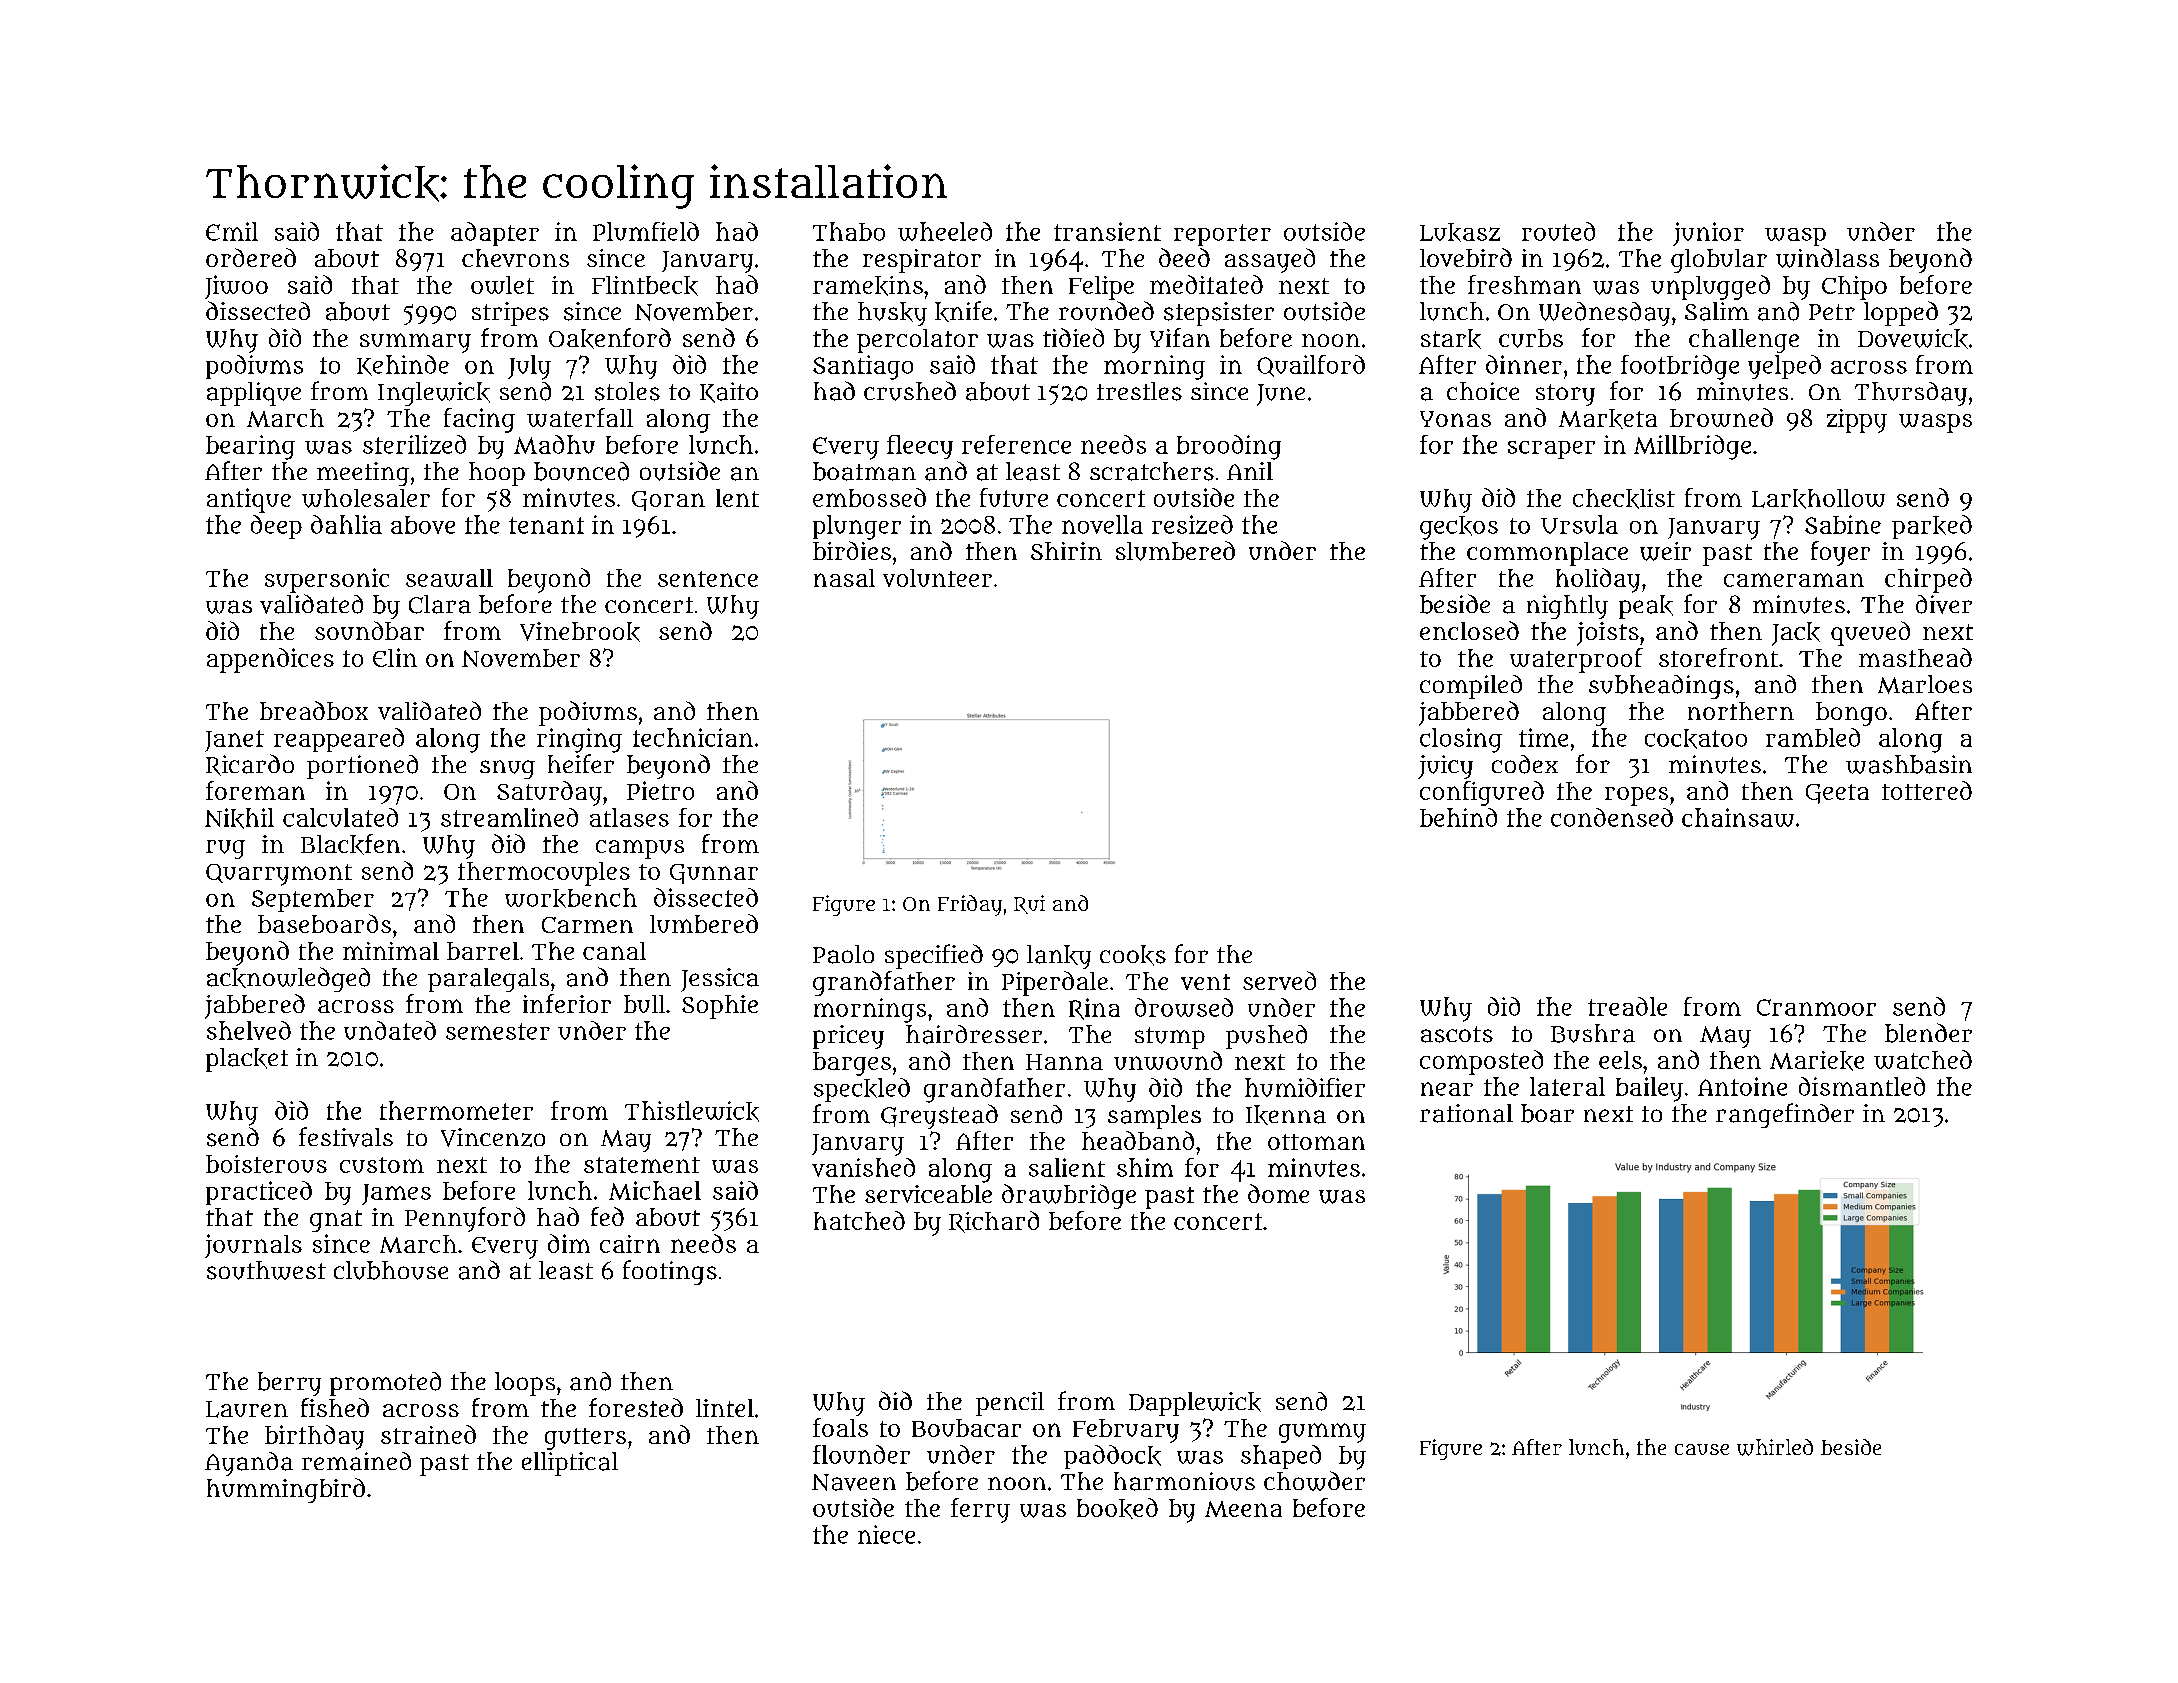 This screenshot has width=2178, height=1683. What do you see at coordinates (859, 1220) in the screenshot?
I see `hatched` at bounding box center [859, 1220].
